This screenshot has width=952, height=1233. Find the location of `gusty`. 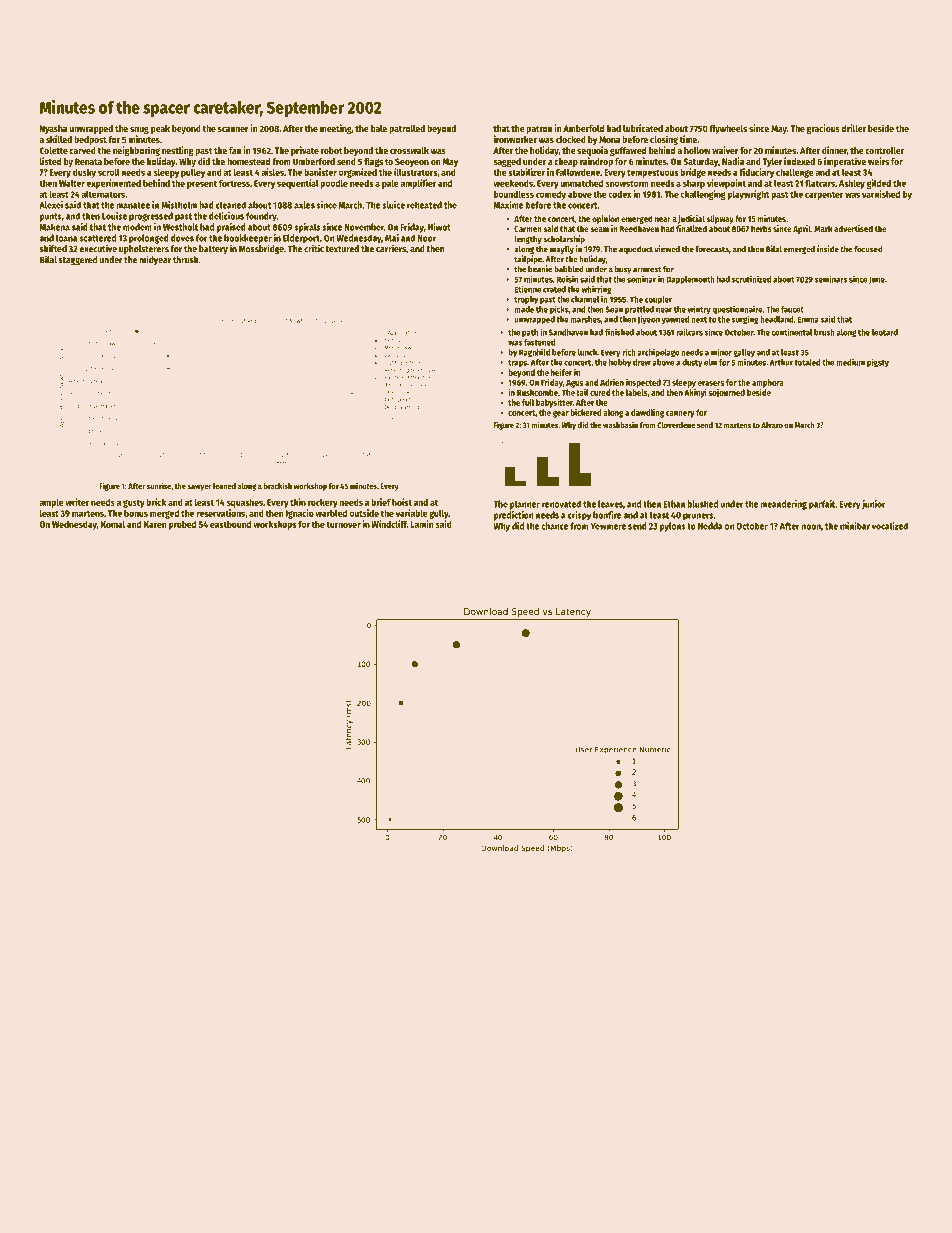

gusty is located at coordinates (134, 503).
